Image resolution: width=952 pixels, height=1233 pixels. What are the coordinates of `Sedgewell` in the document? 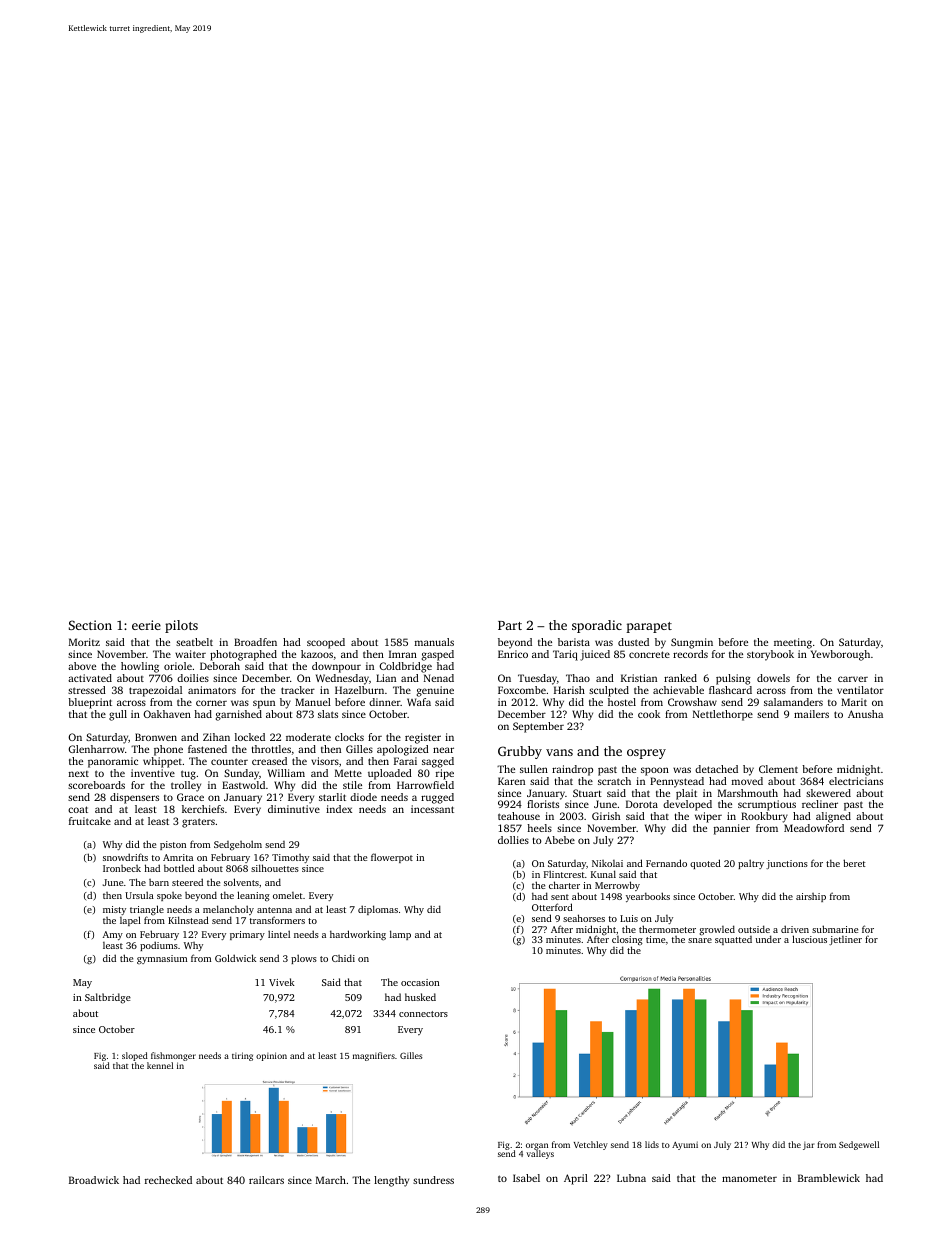 It's located at (859, 1145).
